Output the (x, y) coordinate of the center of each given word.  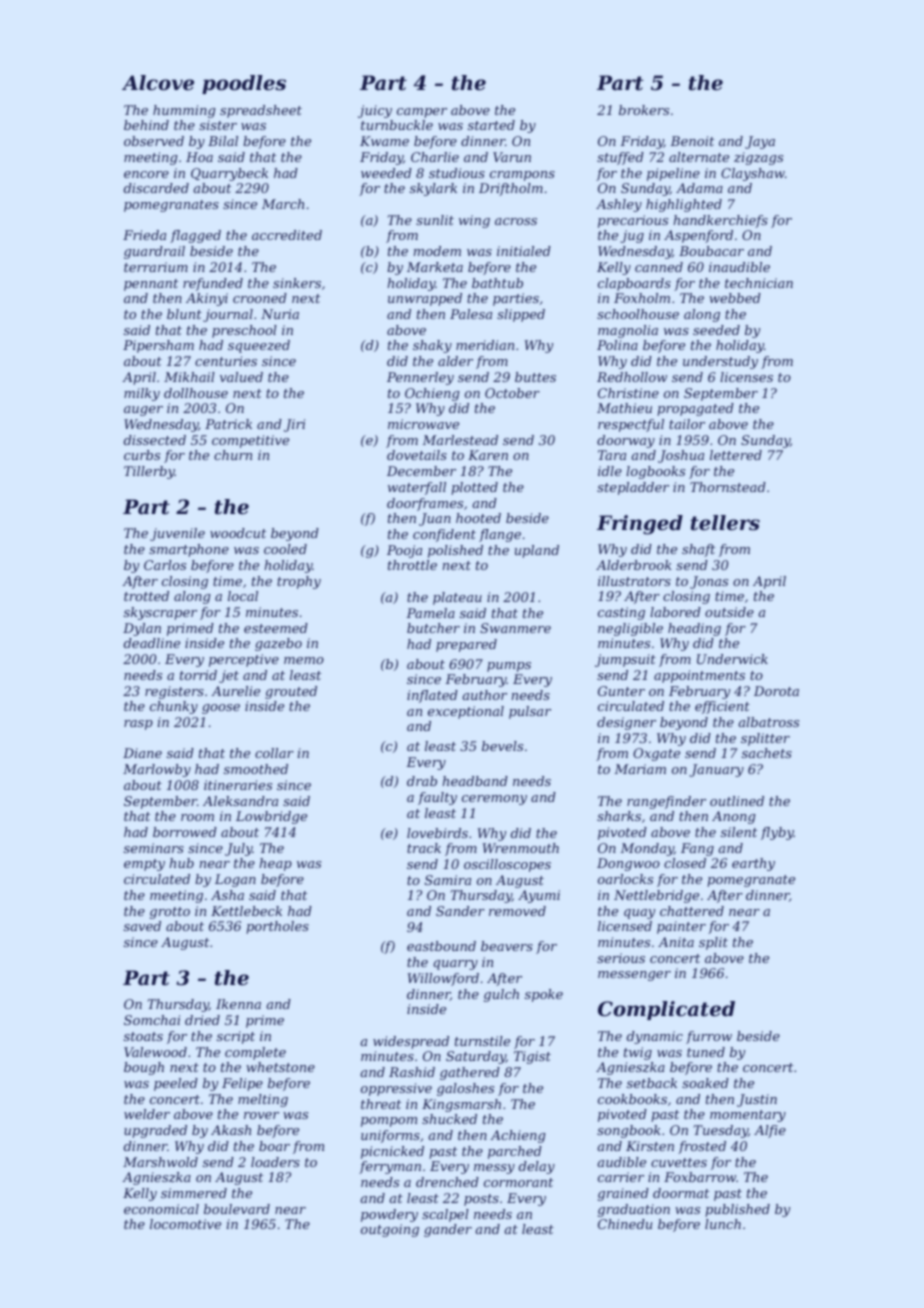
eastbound (441, 946)
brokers (644, 110)
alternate (699, 157)
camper (422, 113)
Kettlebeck (246, 911)
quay (639, 914)
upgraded (155, 1131)
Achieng (518, 1136)
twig (638, 1053)
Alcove (158, 83)
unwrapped (425, 299)
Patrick (228, 424)
